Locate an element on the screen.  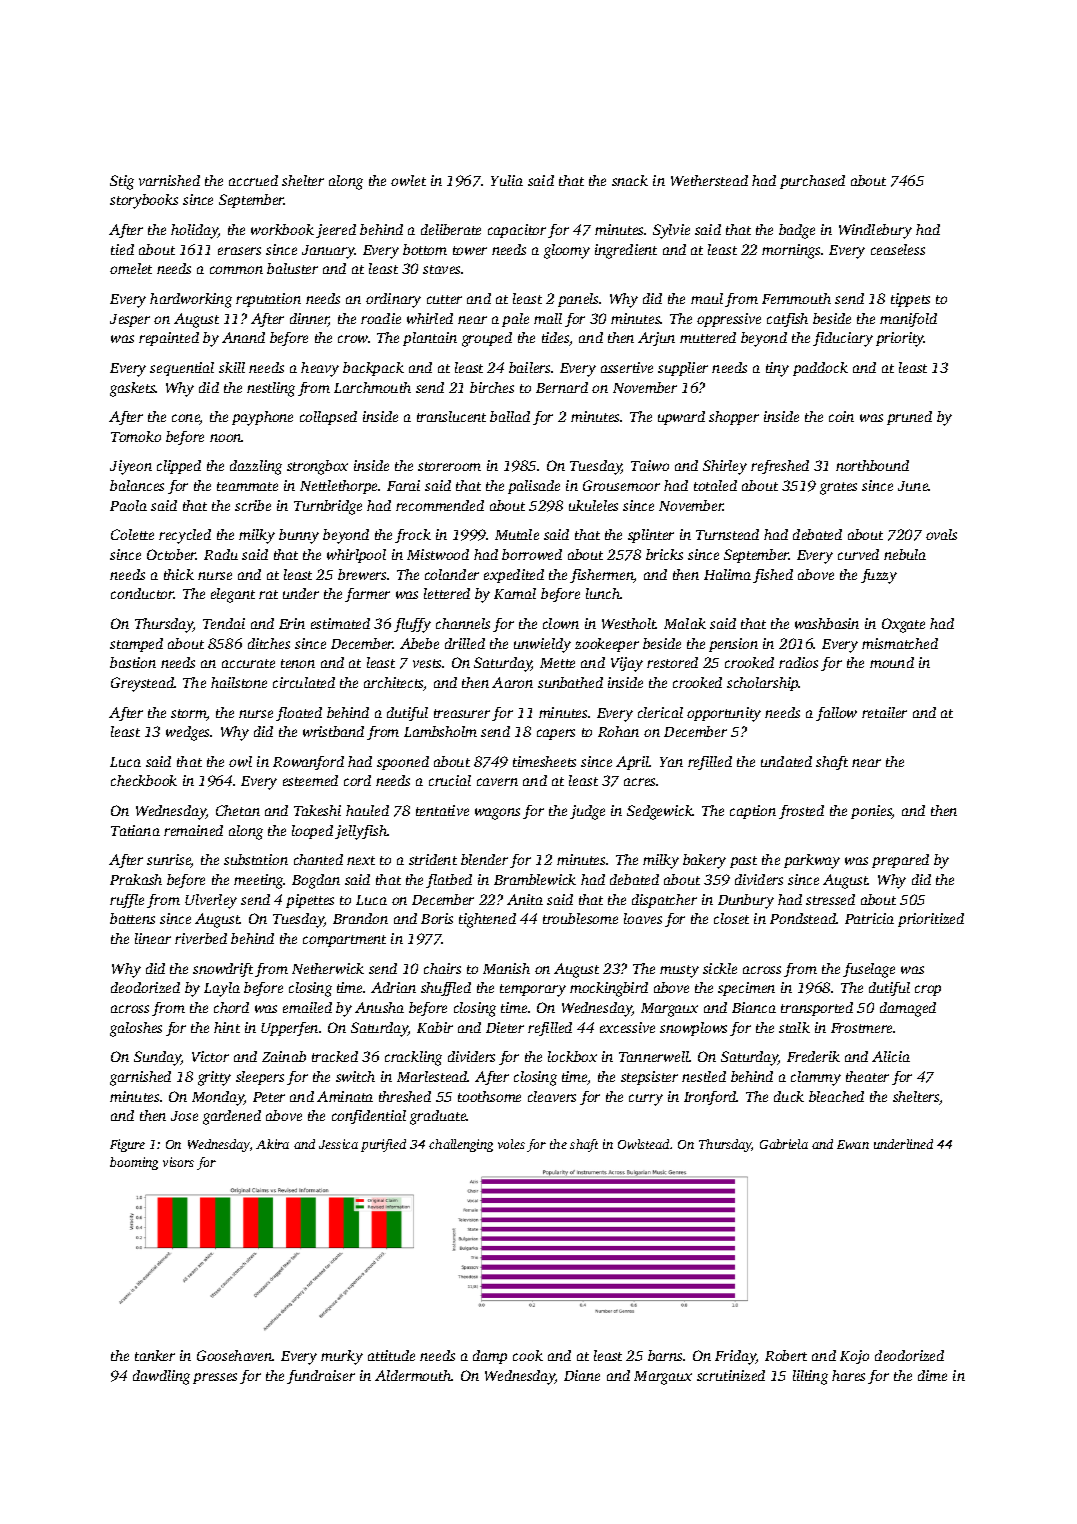
varnished is located at coordinates (169, 180).
